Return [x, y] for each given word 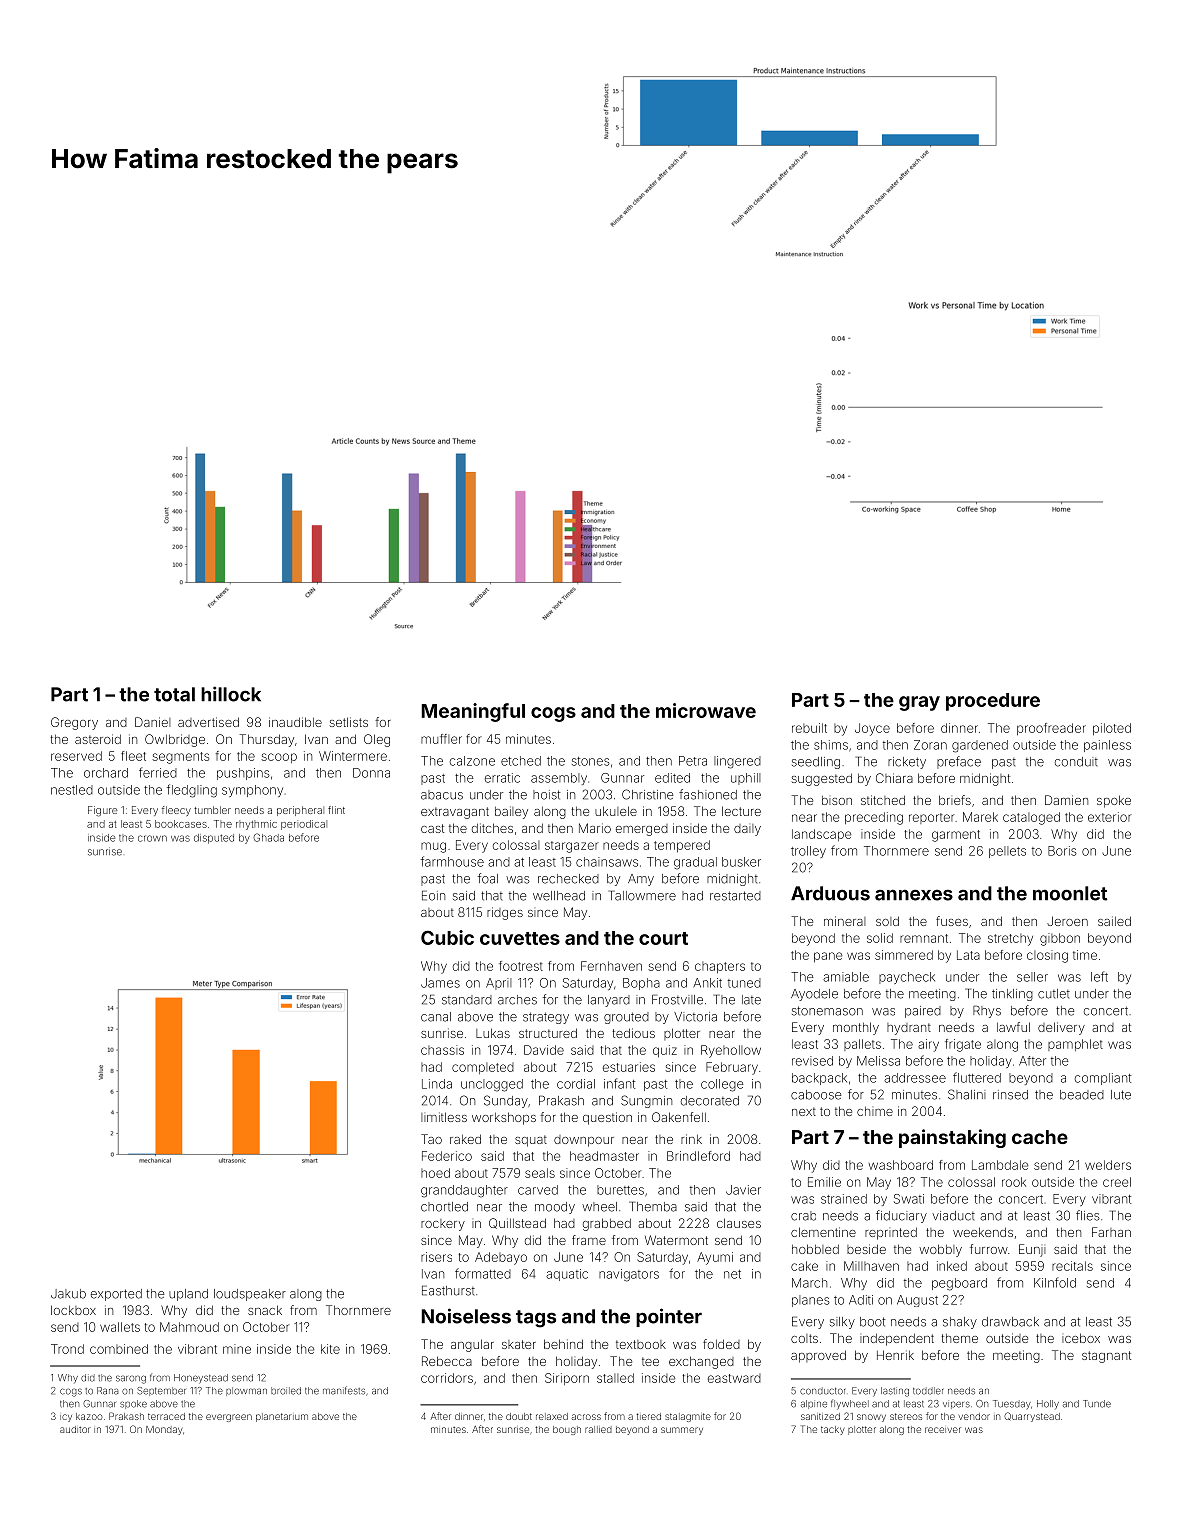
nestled [72, 790]
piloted [1112, 729]
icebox [1081, 1338]
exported [116, 1295]
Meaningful [473, 712]
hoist [546, 795]
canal [436, 1017]
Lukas [493, 1033]
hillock [231, 694]
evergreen [229, 1418]
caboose [816, 1095]
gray [919, 703]
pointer [669, 1317]
